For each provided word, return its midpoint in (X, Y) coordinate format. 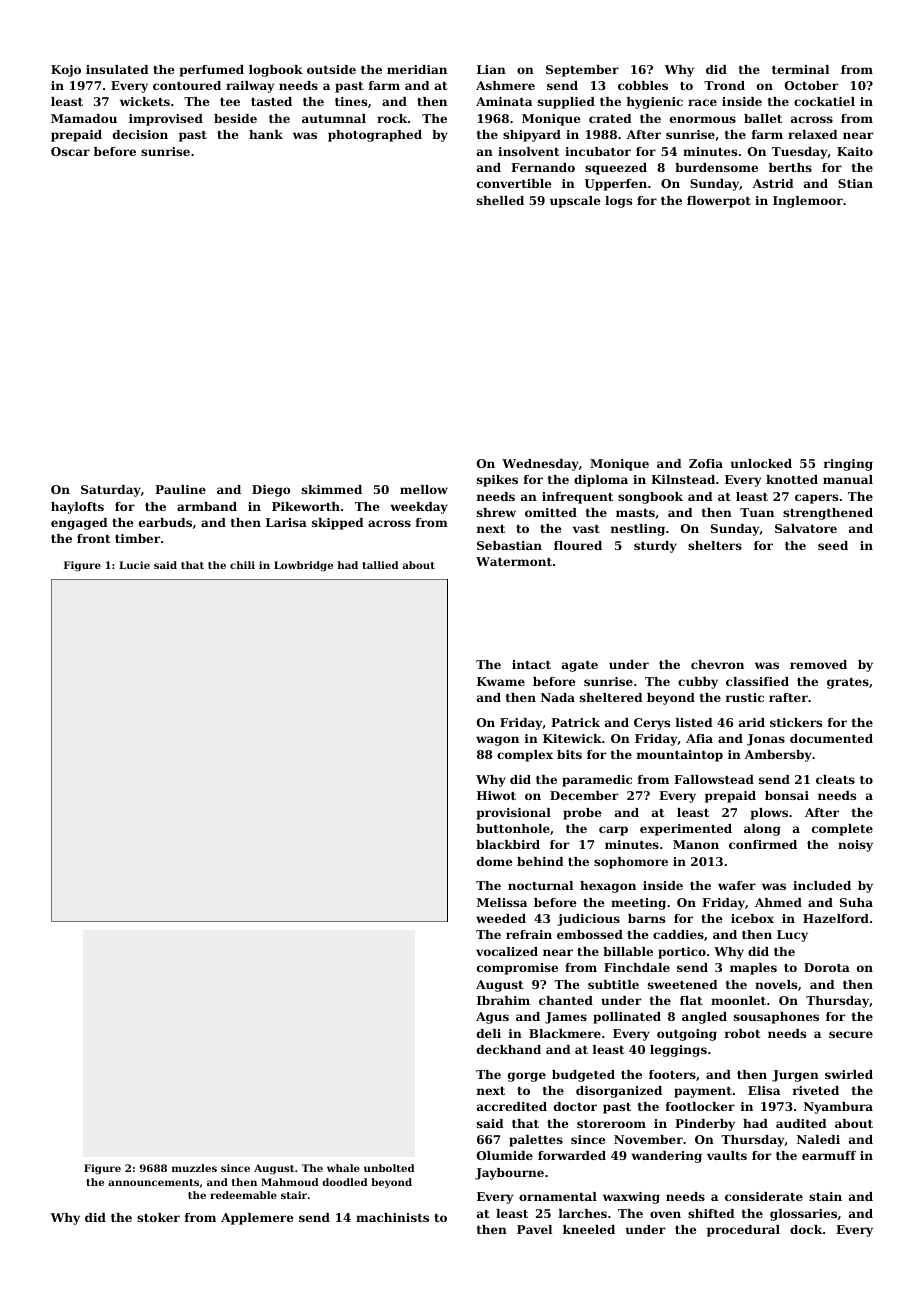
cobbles (643, 85)
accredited (512, 1106)
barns (646, 918)
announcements (153, 1182)
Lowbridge (303, 566)
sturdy (655, 547)
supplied (566, 103)
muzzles (194, 1168)
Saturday (111, 491)
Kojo (66, 71)
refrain (529, 934)
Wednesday (540, 465)
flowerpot (719, 202)
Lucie (134, 565)
